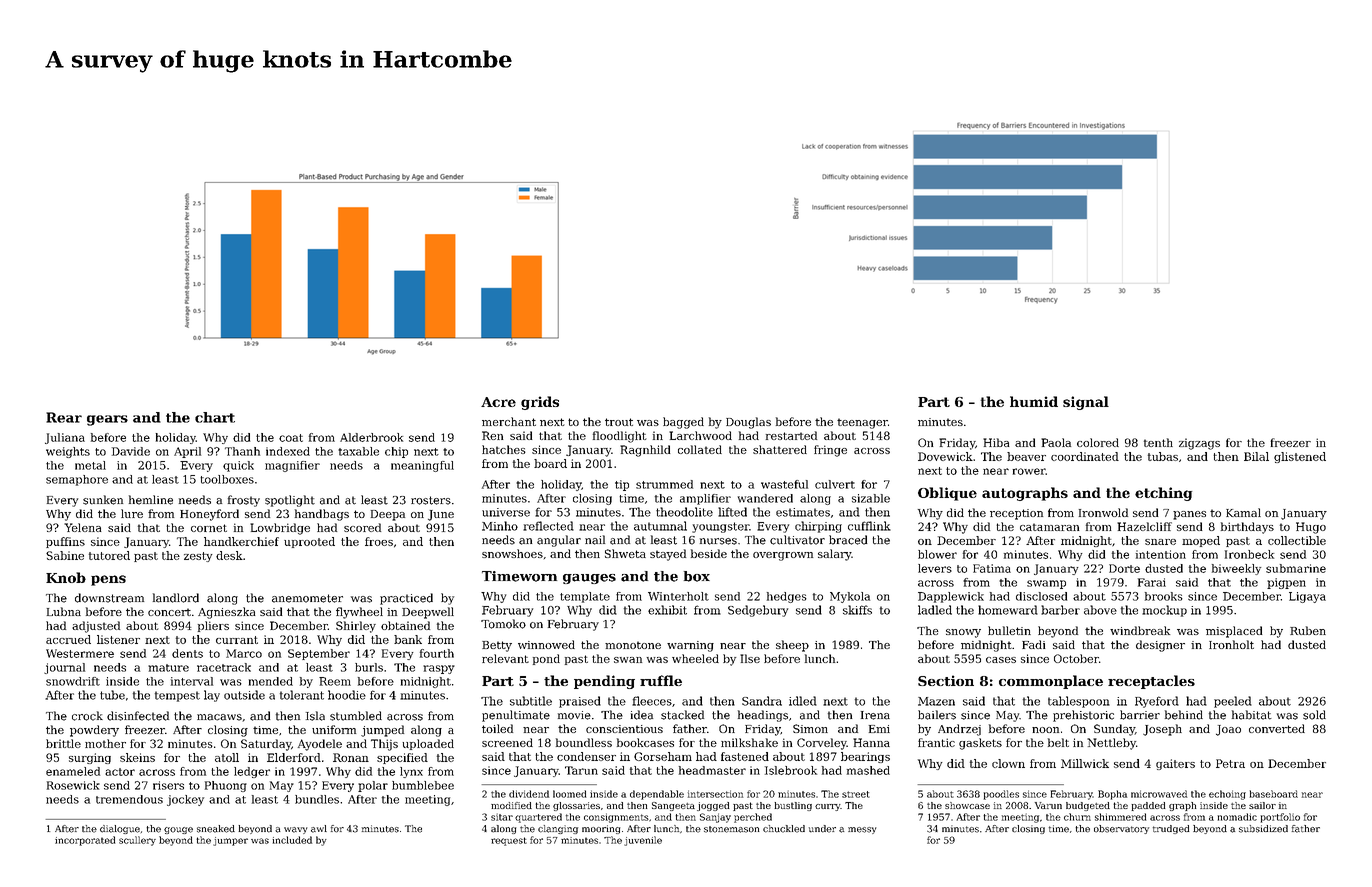 This screenshot has width=1372, height=887. I want to click on gears, so click(107, 420).
